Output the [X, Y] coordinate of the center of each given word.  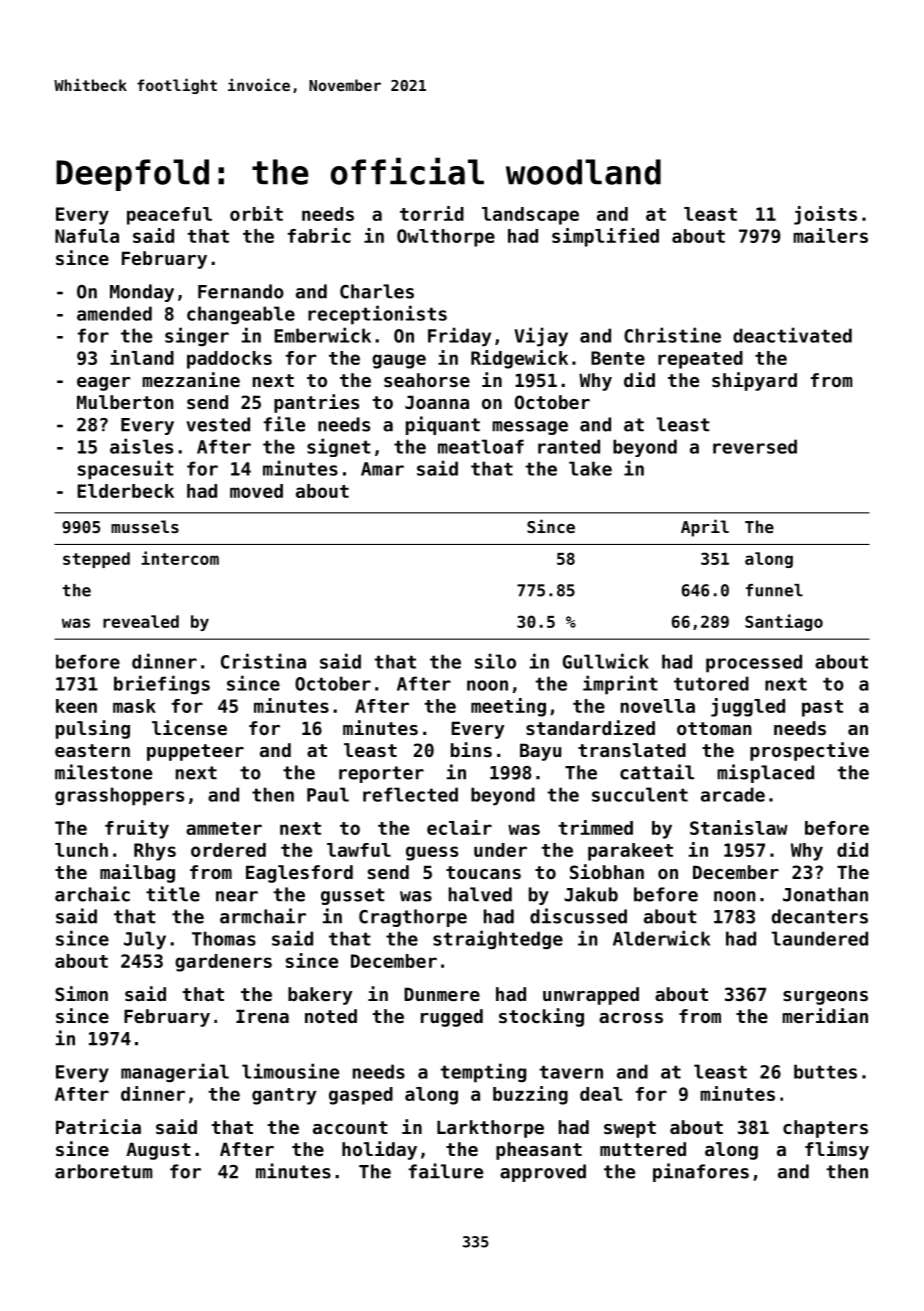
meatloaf [481, 446]
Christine [672, 335]
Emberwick [322, 335]
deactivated [792, 335]
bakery [320, 996]
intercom [180, 558]
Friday [459, 337]
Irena [262, 1016]
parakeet [630, 852]
